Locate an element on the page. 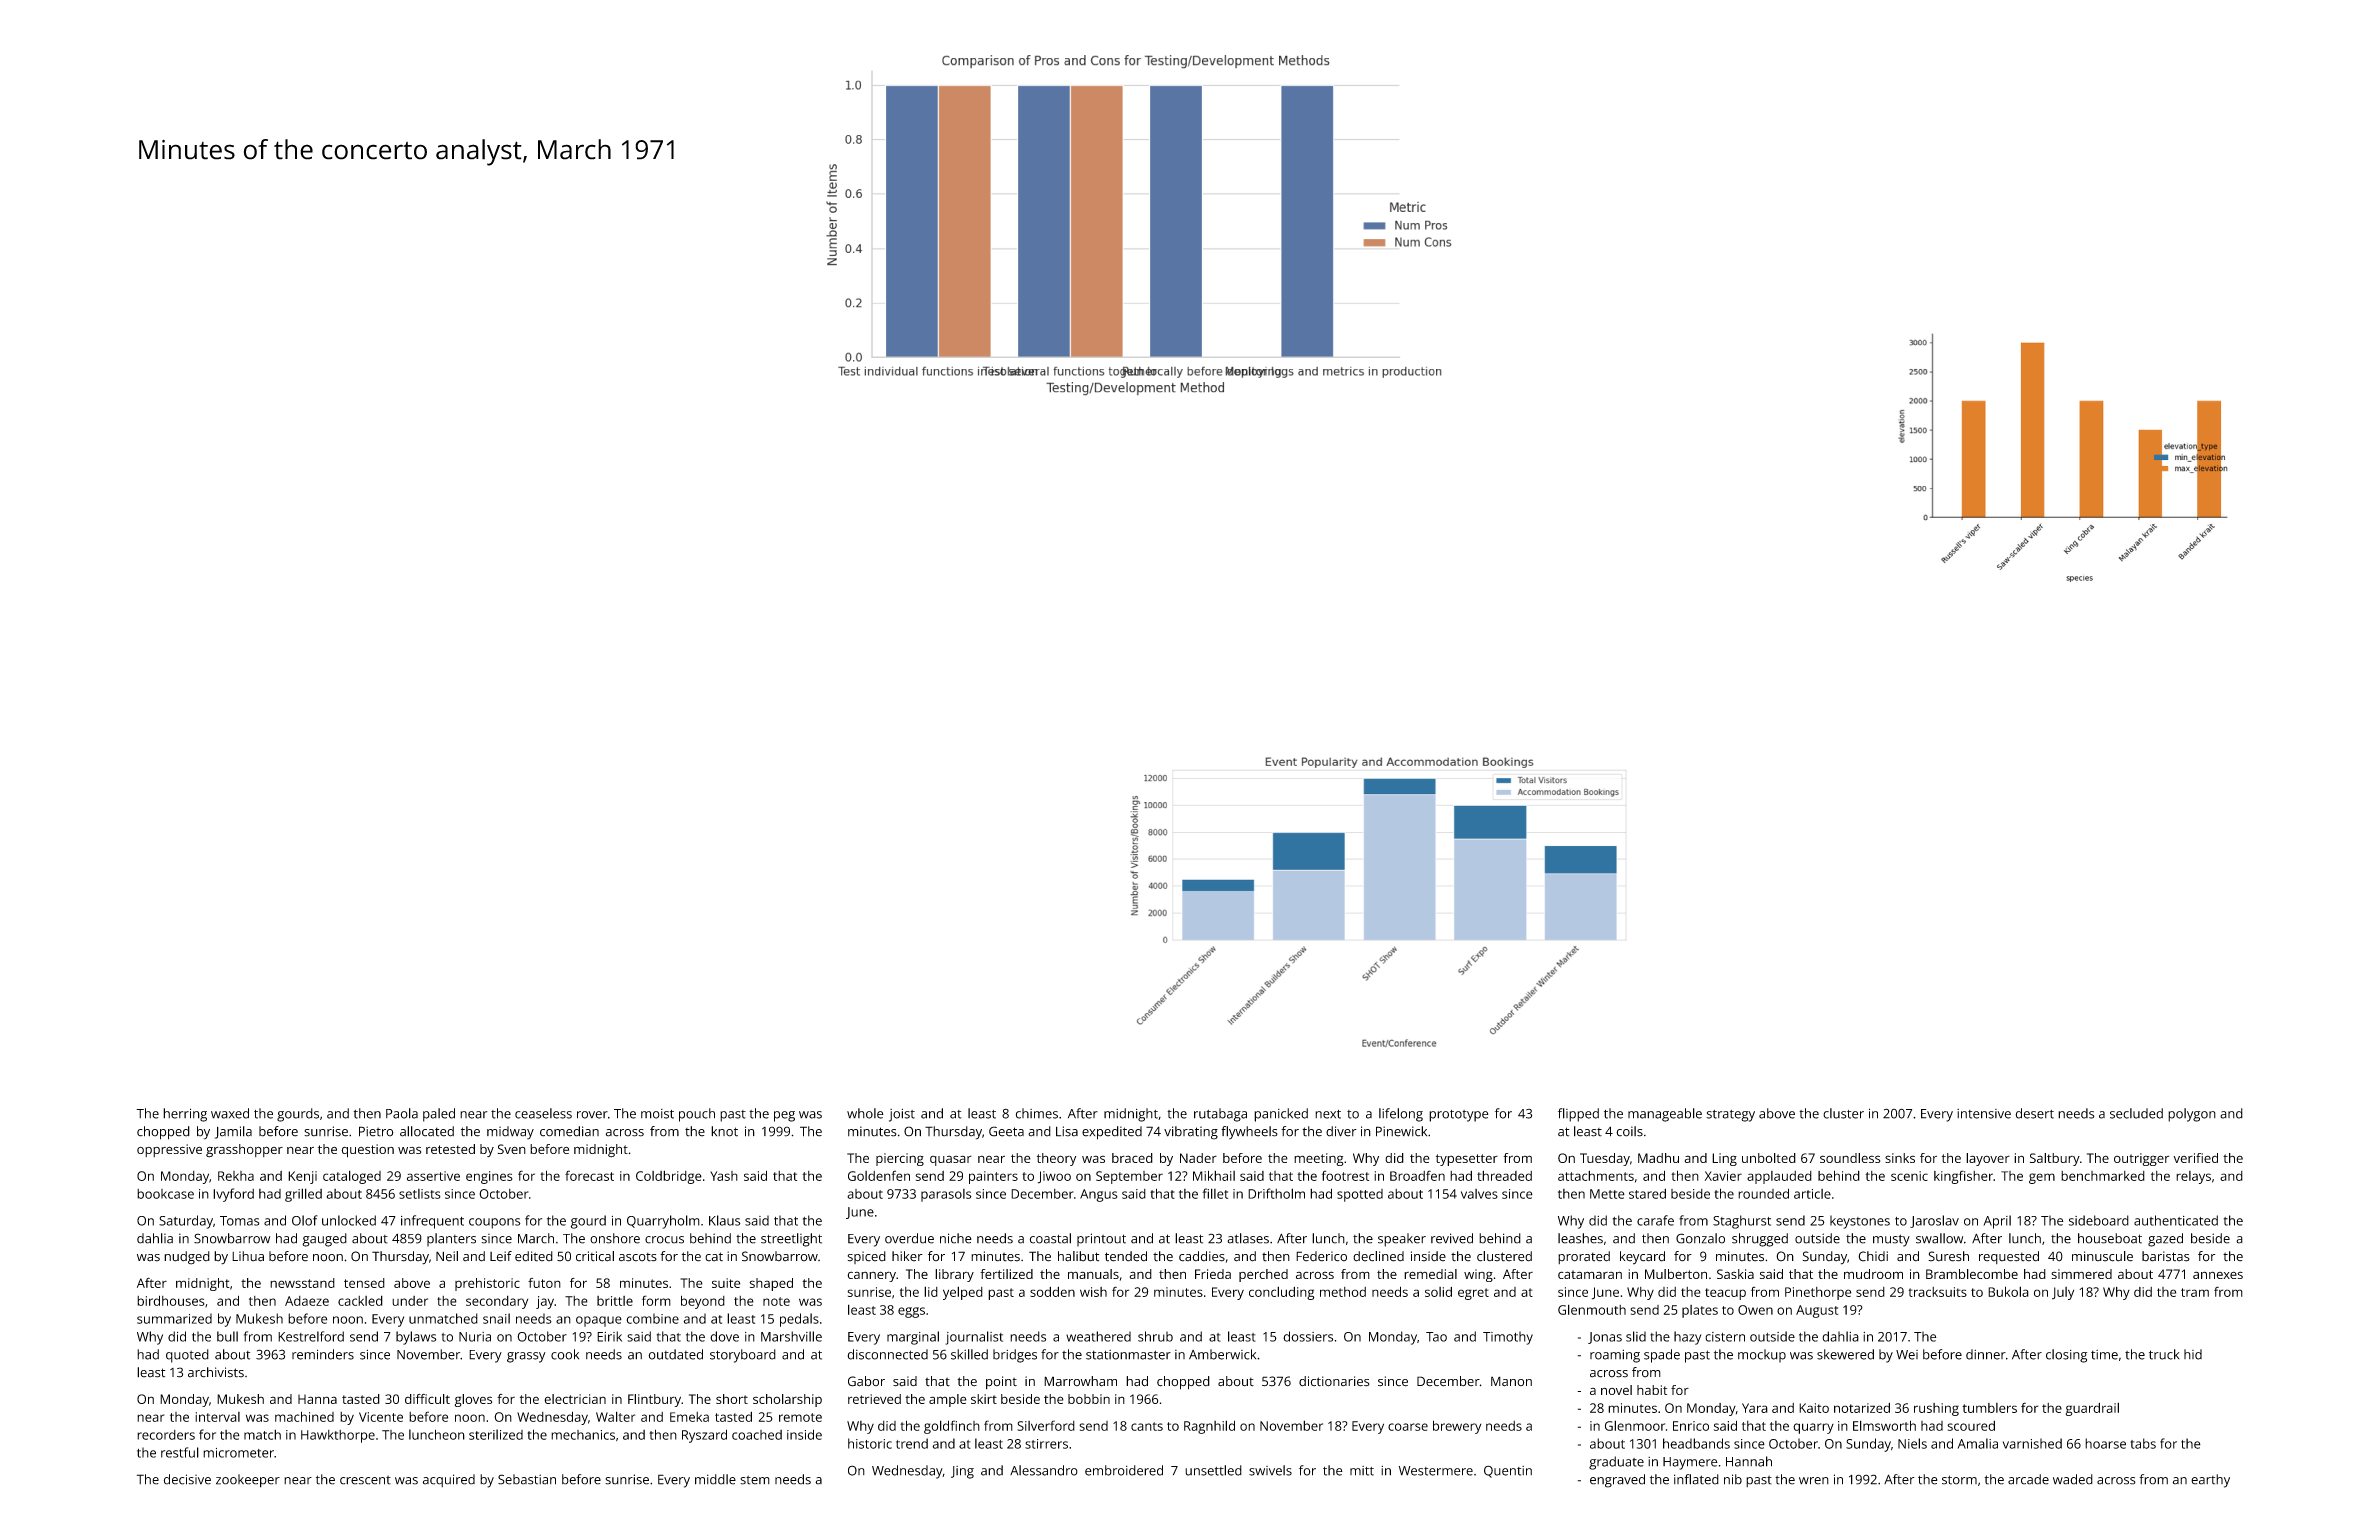 The width and height of the document is (2380, 1540). intensive is located at coordinates (1984, 1114).
